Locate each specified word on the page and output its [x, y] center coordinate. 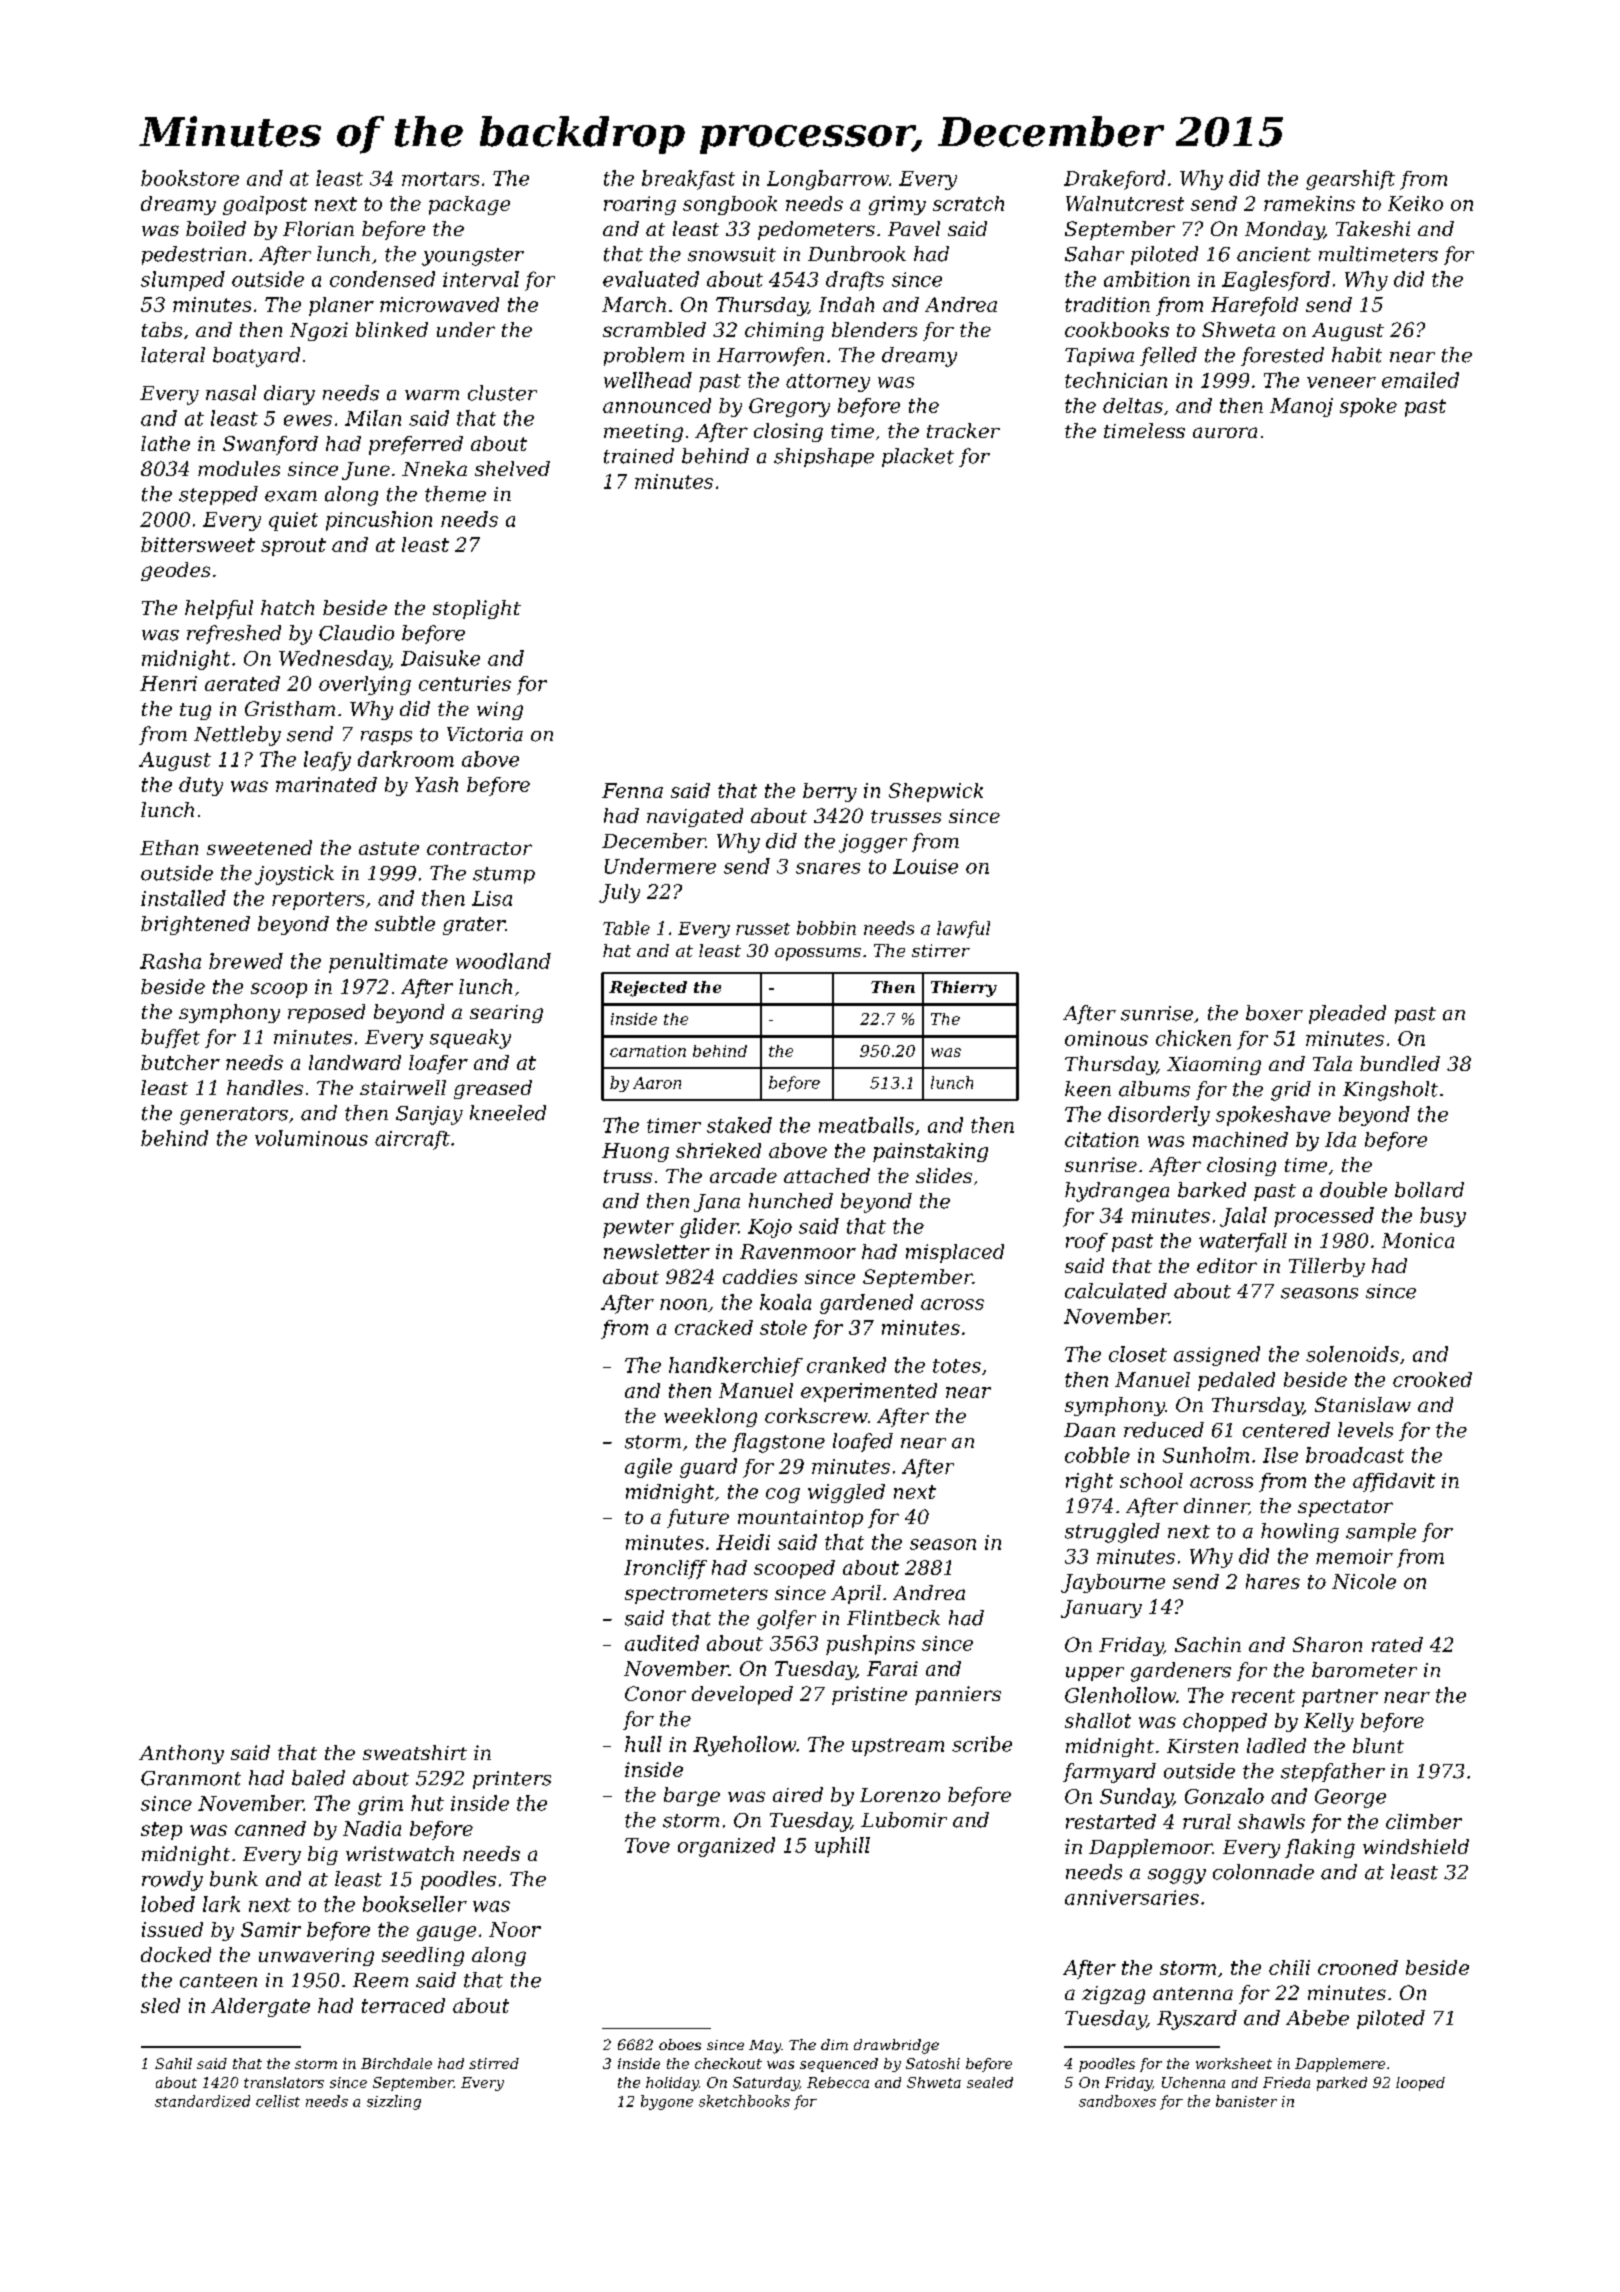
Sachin [1208, 1644]
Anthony [181, 1754]
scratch [968, 203]
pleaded [1347, 1014]
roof [1087, 1242]
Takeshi [1373, 228]
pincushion [379, 521]
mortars [440, 179]
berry [830, 792]
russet [763, 929]
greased [493, 1089]
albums [1154, 1089]
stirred [494, 2063]
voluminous [311, 1138]
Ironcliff [665, 1569]
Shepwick [936, 792]
